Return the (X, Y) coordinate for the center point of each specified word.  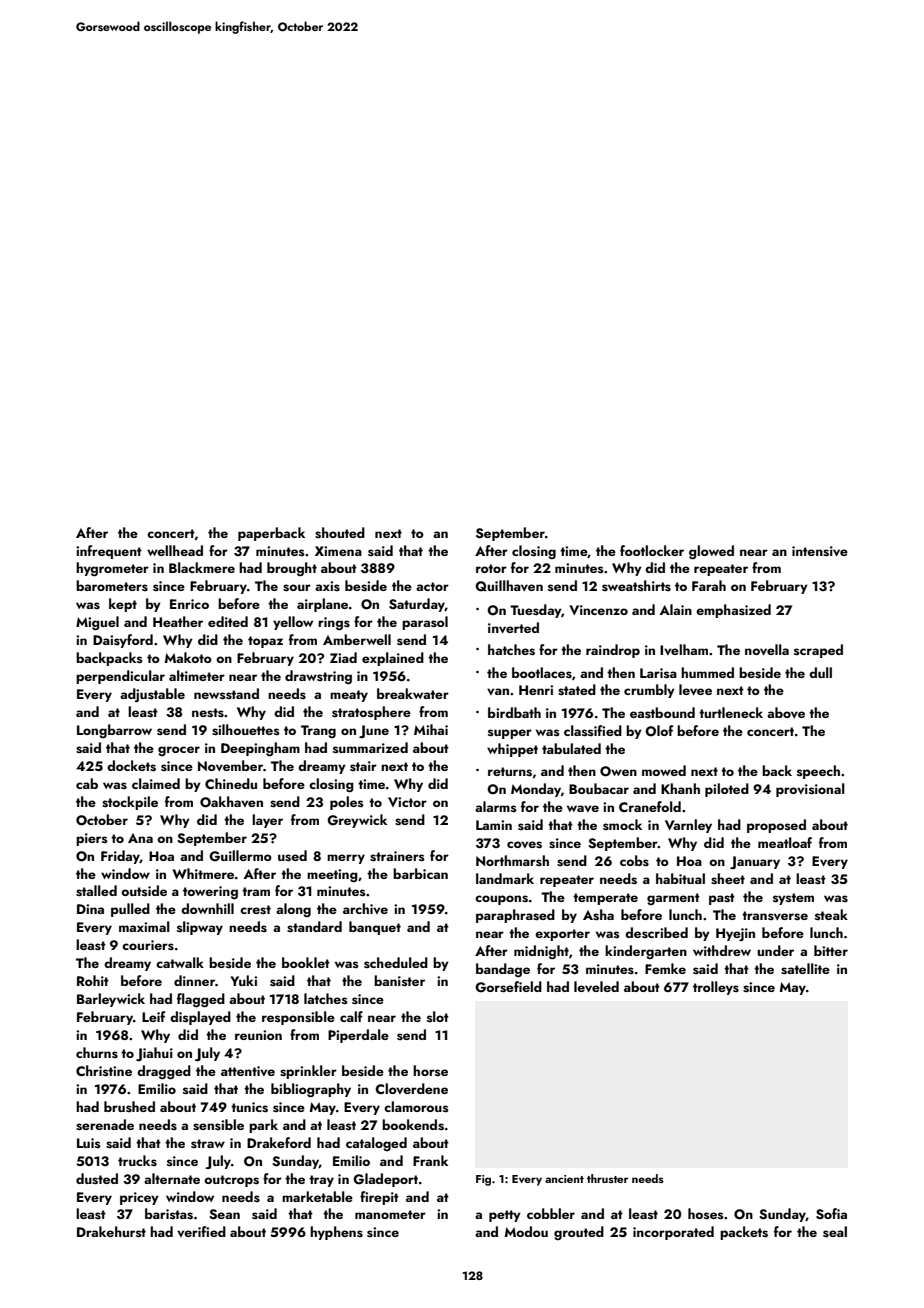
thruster (607, 1178)
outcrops (231, 1181)
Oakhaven (231, 802)
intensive (820, 551)
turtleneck (731, 712)
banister (399, 980)
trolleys (716, 988)
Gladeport (385, 1180)
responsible (298, 1018)
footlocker (652, 550)
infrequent (109, 552)
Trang (318, 731)
